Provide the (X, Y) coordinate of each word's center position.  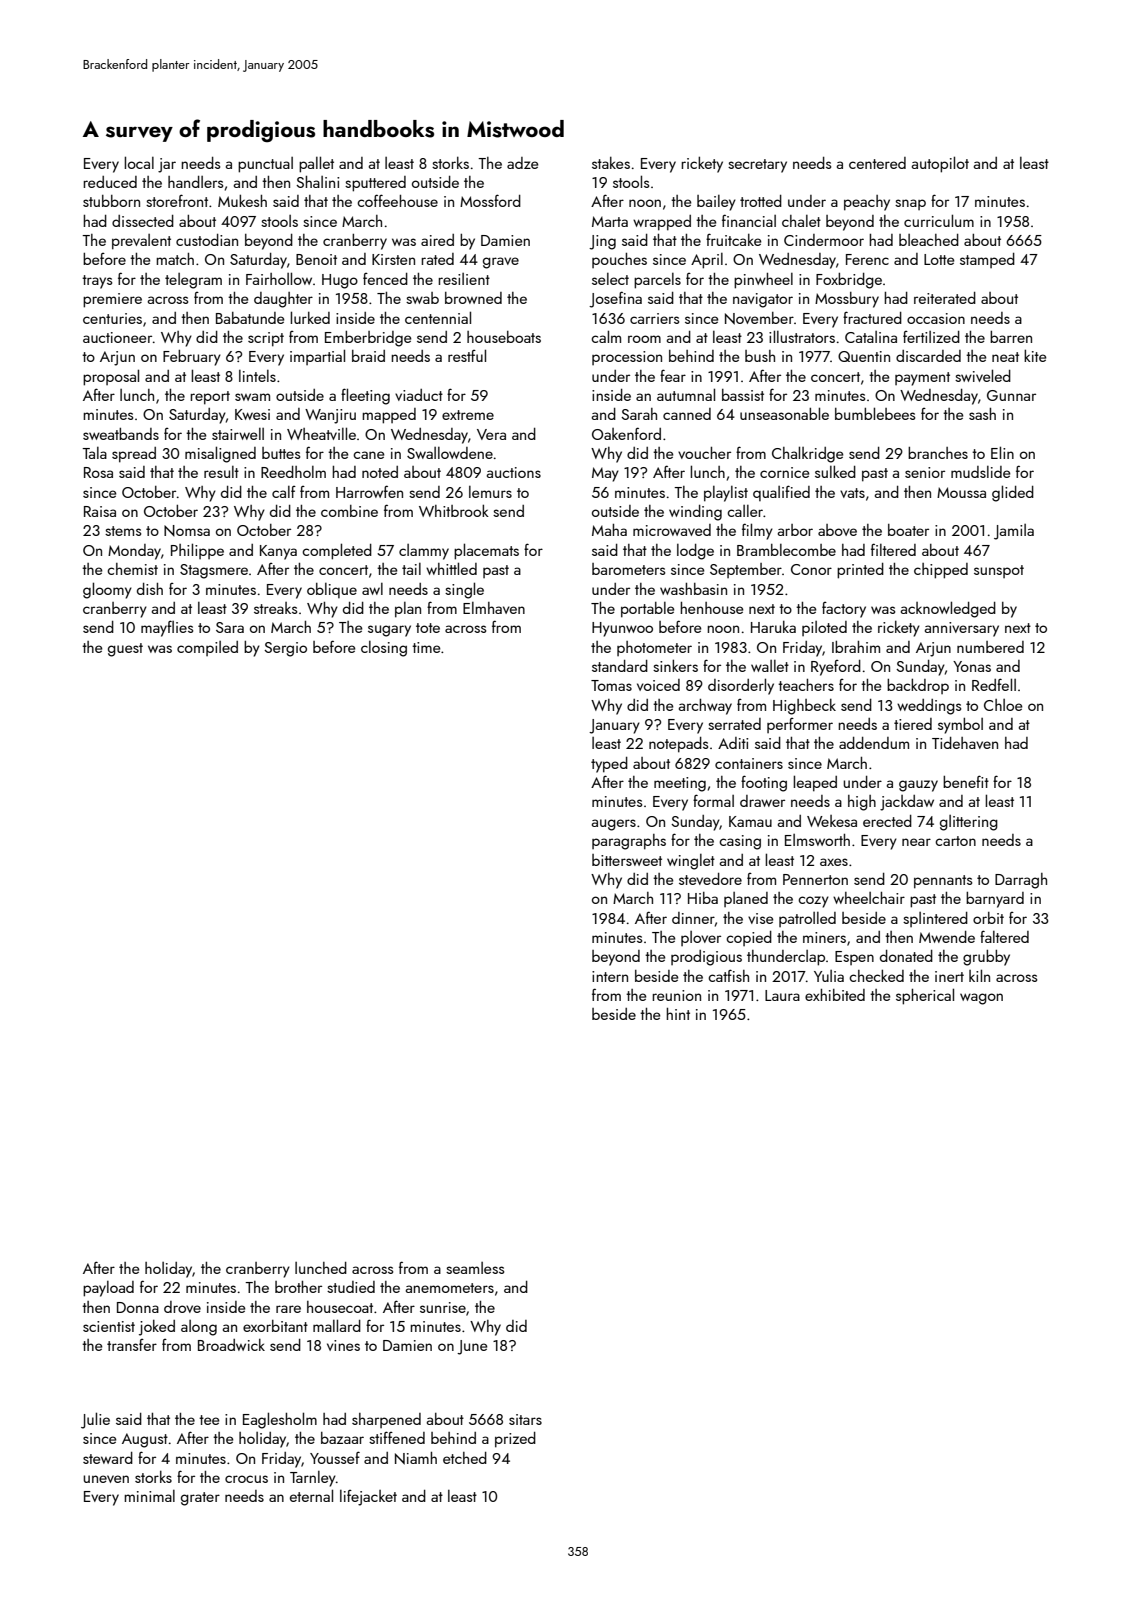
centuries (112, 318)
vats (852, 493)
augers (613, 825)
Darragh (1021, 881)
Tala (94, 453)
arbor (795, 530)
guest (125, 650)
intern (610, 976)
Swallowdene (450, 453)
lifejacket (368, 1498)
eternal (311, 1495)
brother (298, 1287)
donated (906, 956)
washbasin (693, 589)
